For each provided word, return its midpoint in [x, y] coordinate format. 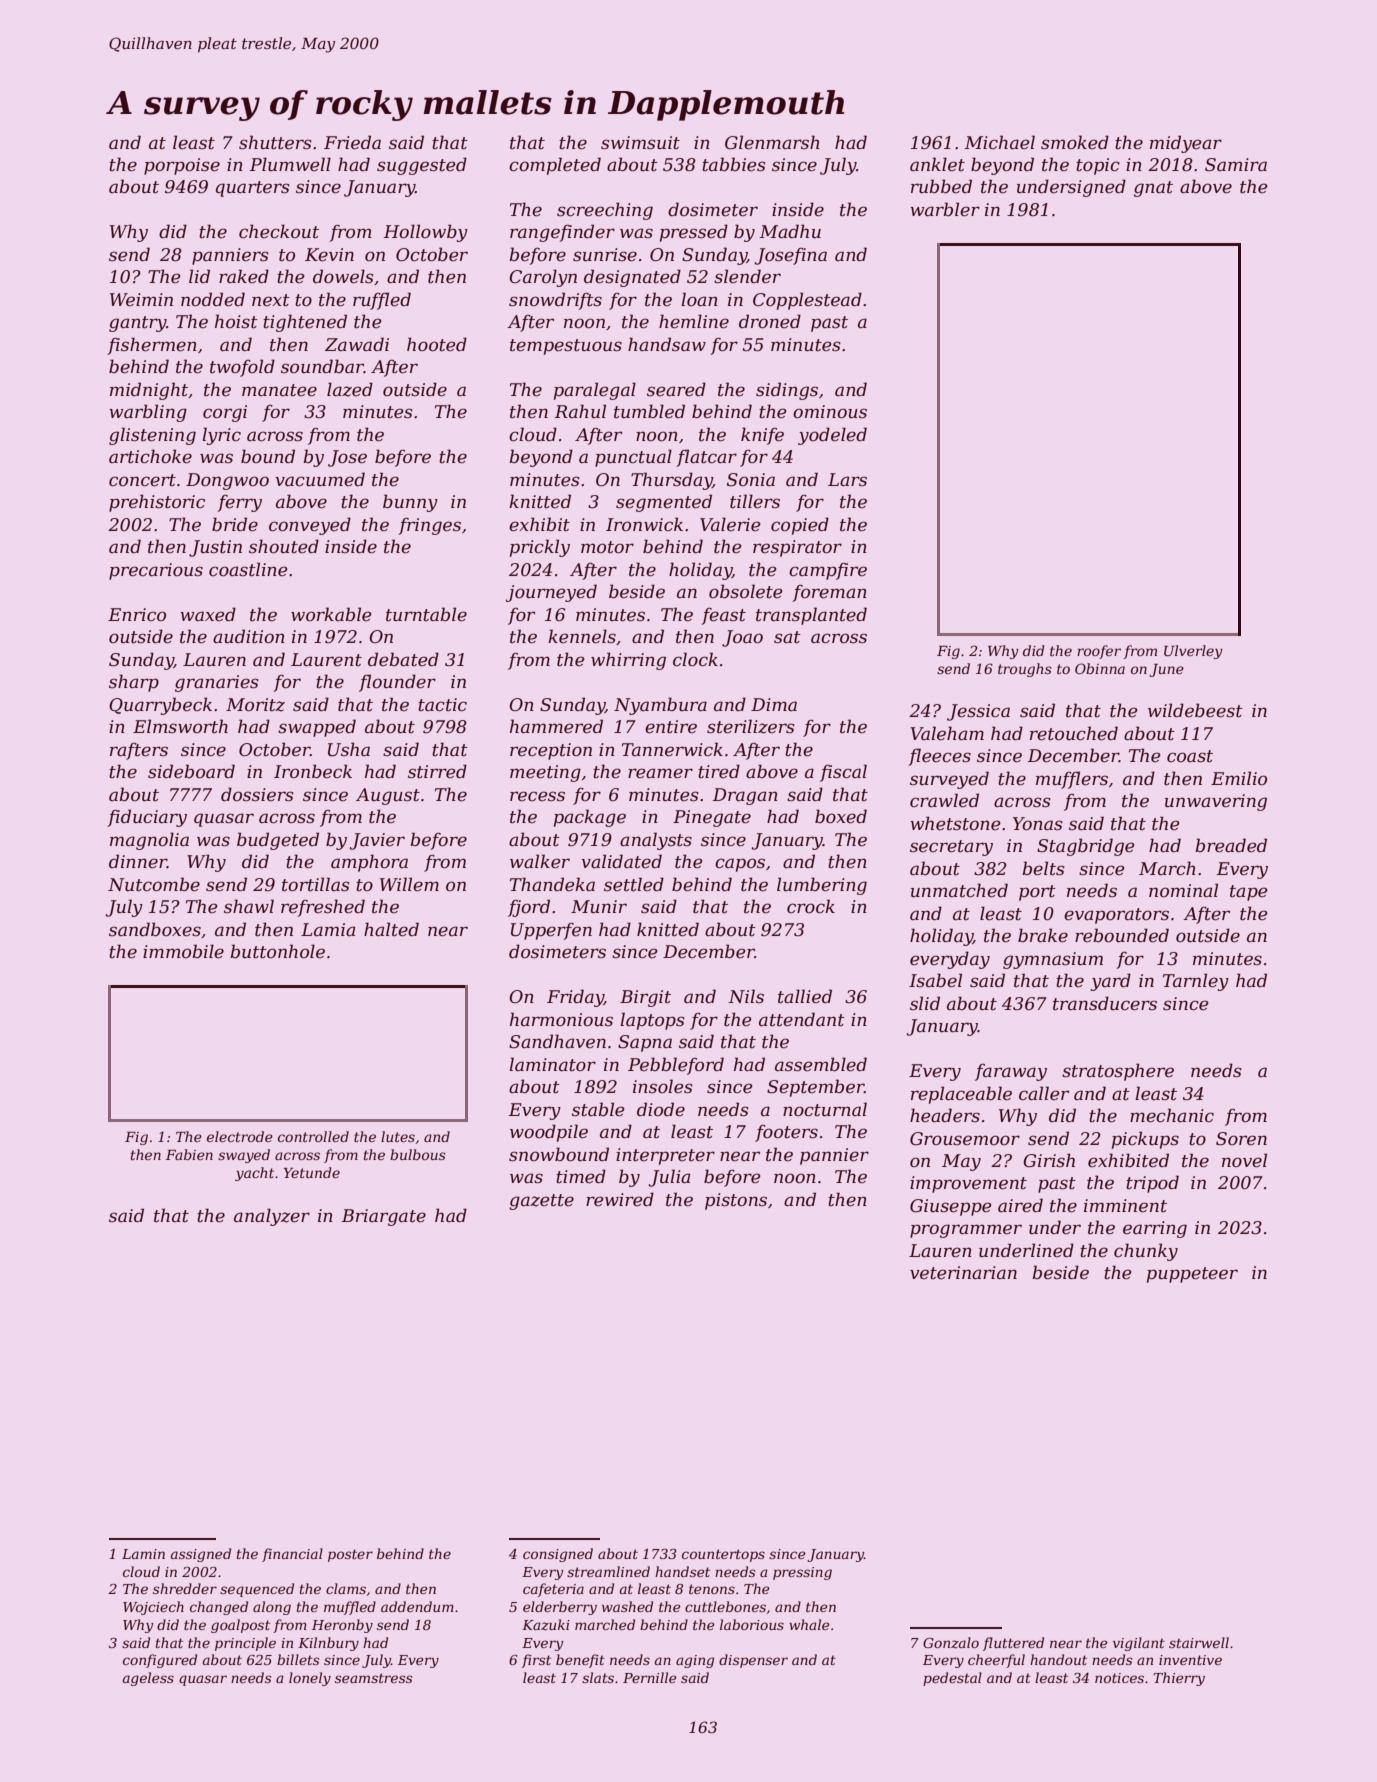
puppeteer [1192, 1275]
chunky [1146, 1252]
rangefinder [562, 233]
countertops [723, 1555]
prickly [540, 548]
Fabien [189, 1154]
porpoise [182, 166]
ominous [830, 411]
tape [1248, 893]
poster [350, 1555]
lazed [350, 389]
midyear [1186, 144]
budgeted [278, 841]
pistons [736, 1201]
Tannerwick [672, 749]
